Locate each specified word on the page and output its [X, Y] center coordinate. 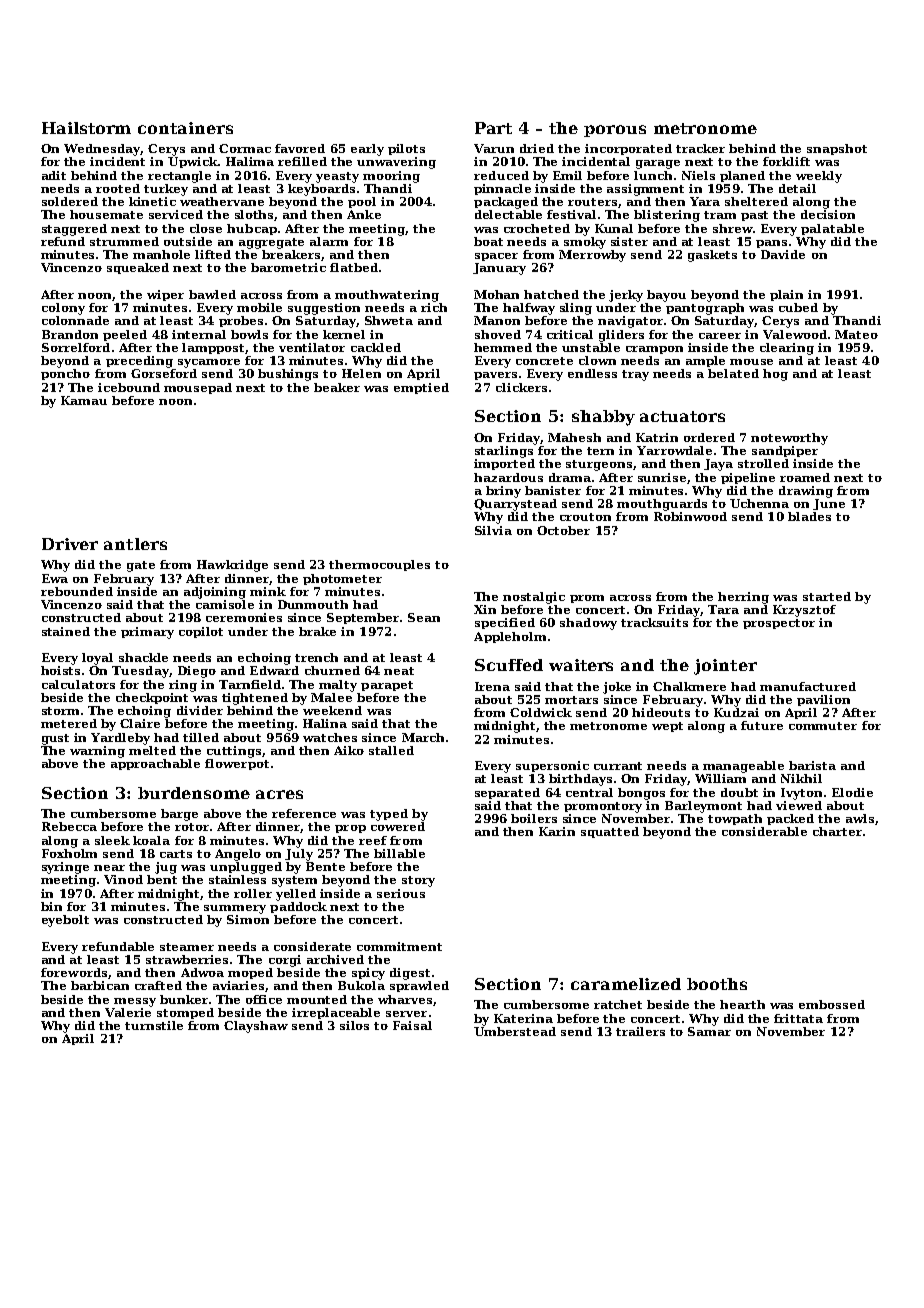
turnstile [154, 1025]
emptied [421, 388]
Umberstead [515, 1031]
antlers [135, 544]
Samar [709, 1031]
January [499, 269]
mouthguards [662, 505]
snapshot [837, 149]
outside [188, 241]
